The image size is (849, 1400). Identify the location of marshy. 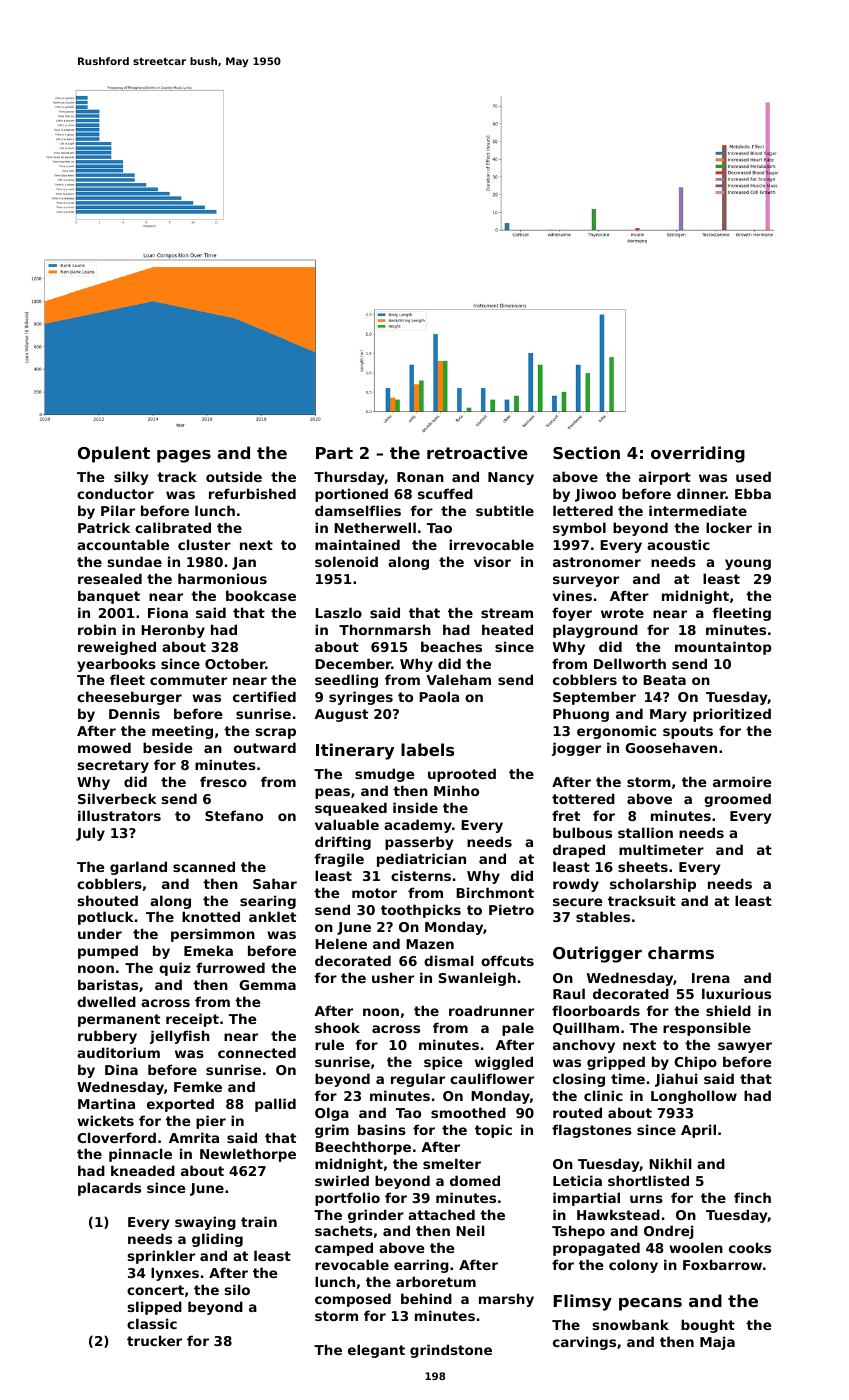
(506, 1300).
